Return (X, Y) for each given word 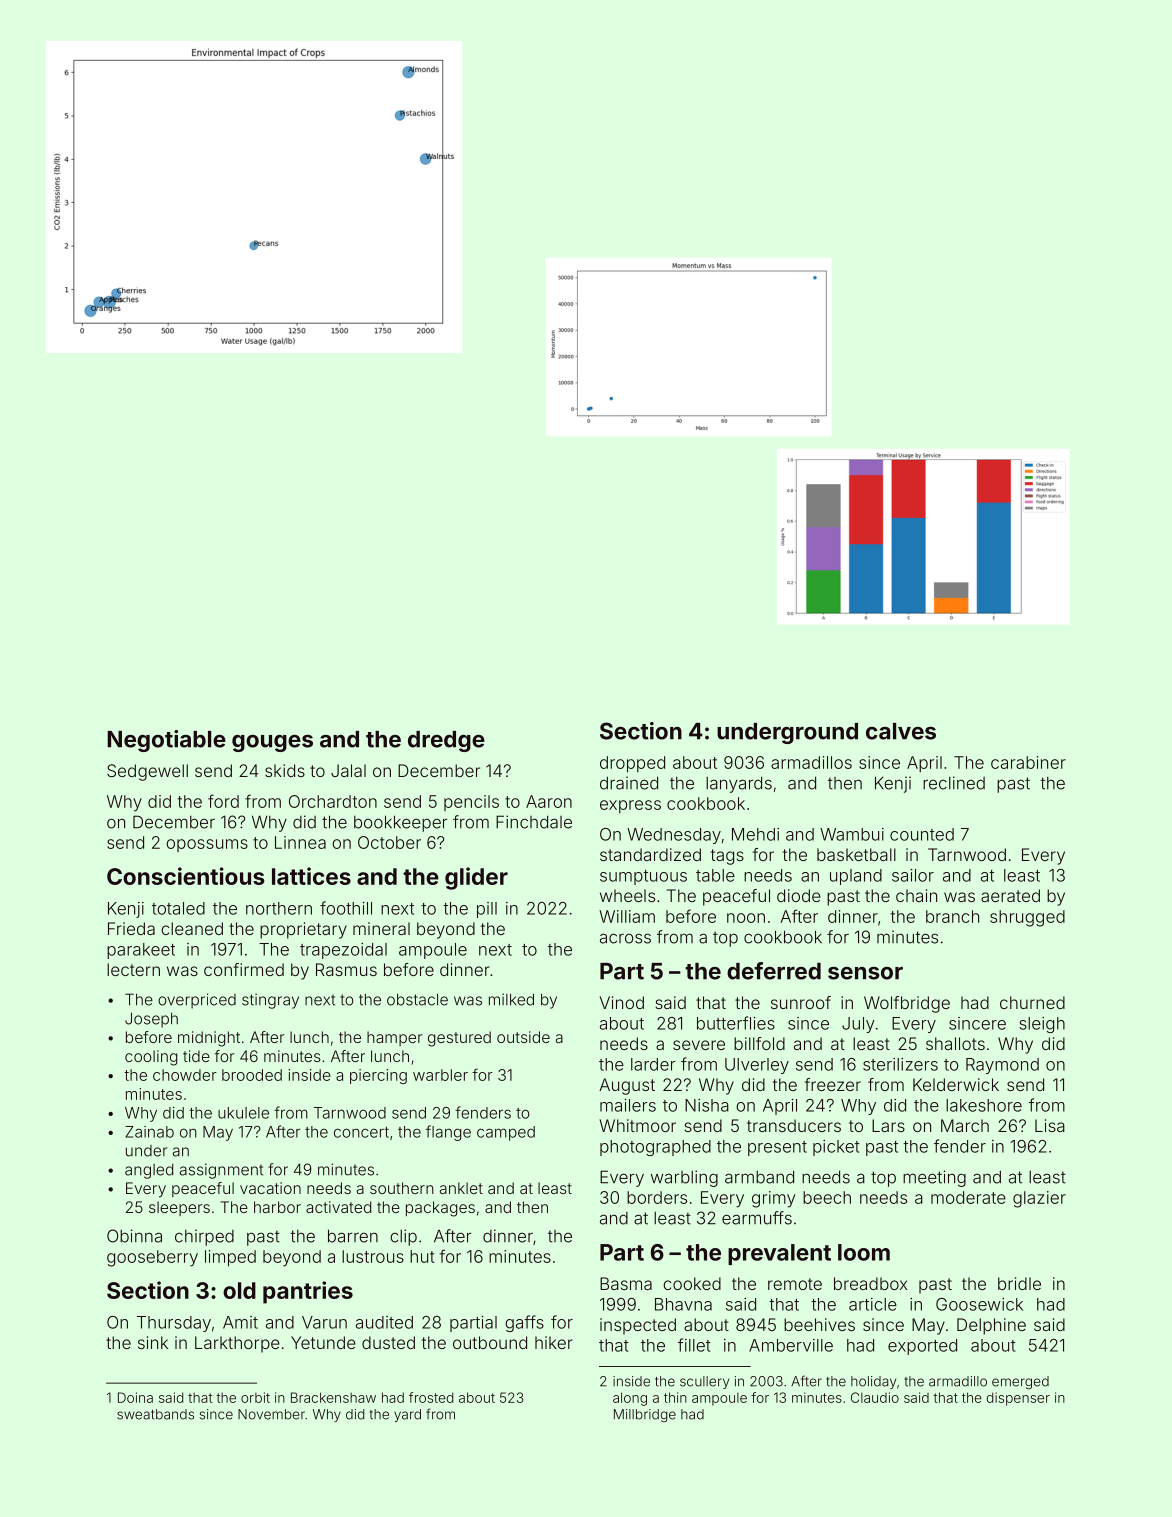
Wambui (852, 834)
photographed (655, 1148)
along (630, 1399)
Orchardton (333, 801)
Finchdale (534, 822)
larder (653, 1064)
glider (476, 878)
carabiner (1028, 762)
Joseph (151, 1020)
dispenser (1018, 1399)
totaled (178, 908)
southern (402, 1188)
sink (153, 1342)
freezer (833, 1084)
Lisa (1050, 1125)
